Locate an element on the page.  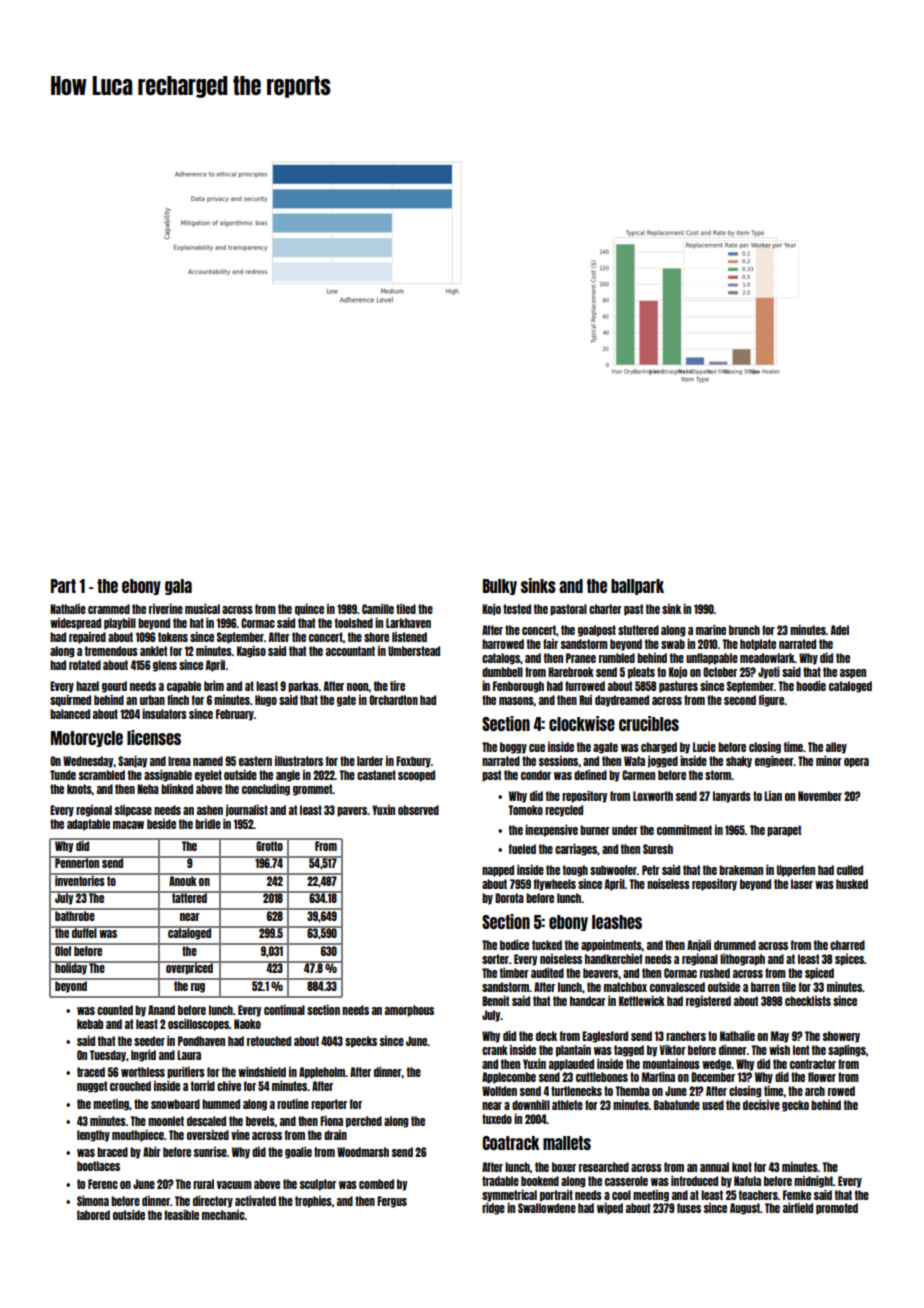
Umberstead is located at coordinates (414, 651).
